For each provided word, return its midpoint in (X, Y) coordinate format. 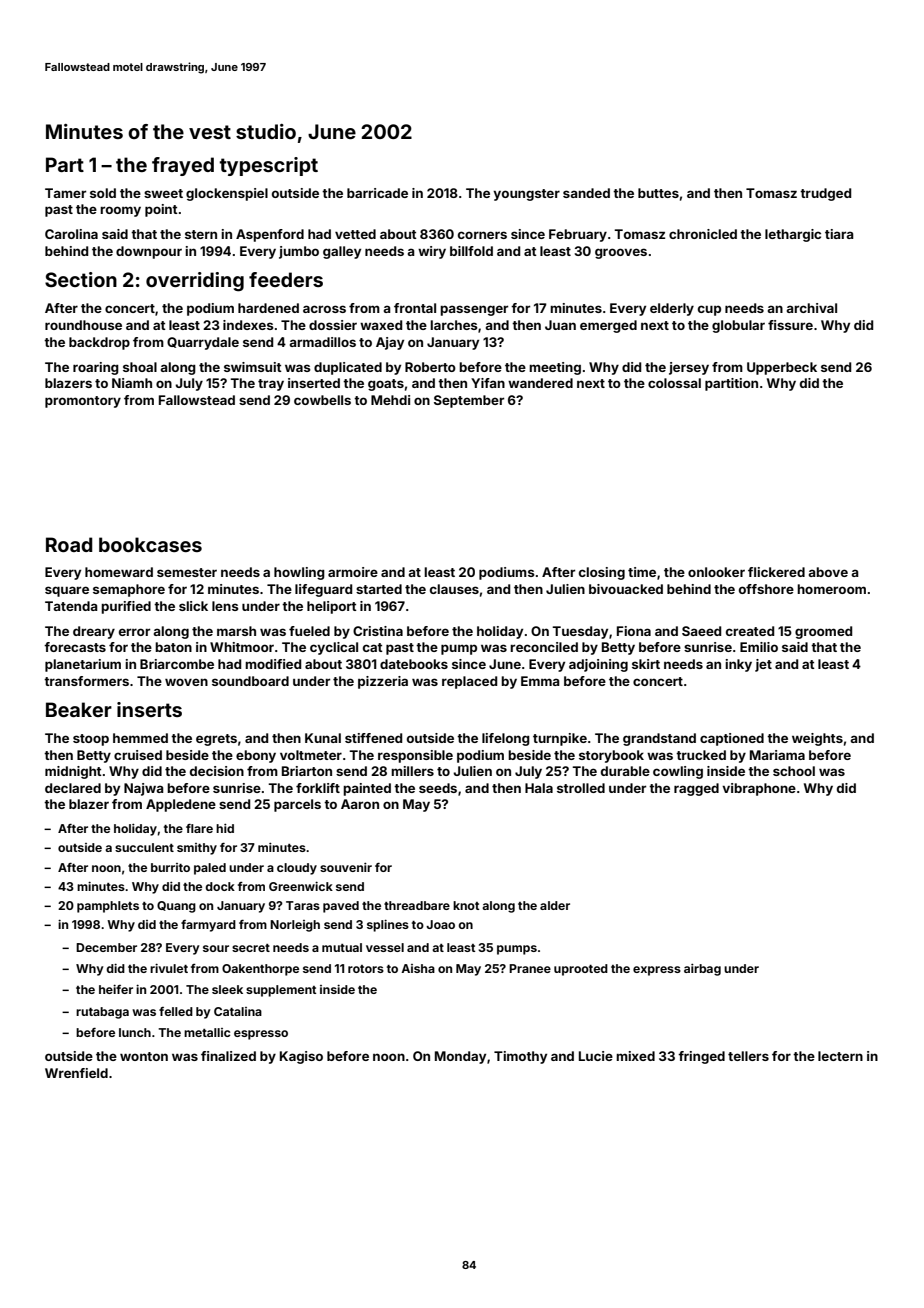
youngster (526, 195)
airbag (702, 970)
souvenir (346, 867)
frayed (183, 166)
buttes (658, 193)
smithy (197, 849)
